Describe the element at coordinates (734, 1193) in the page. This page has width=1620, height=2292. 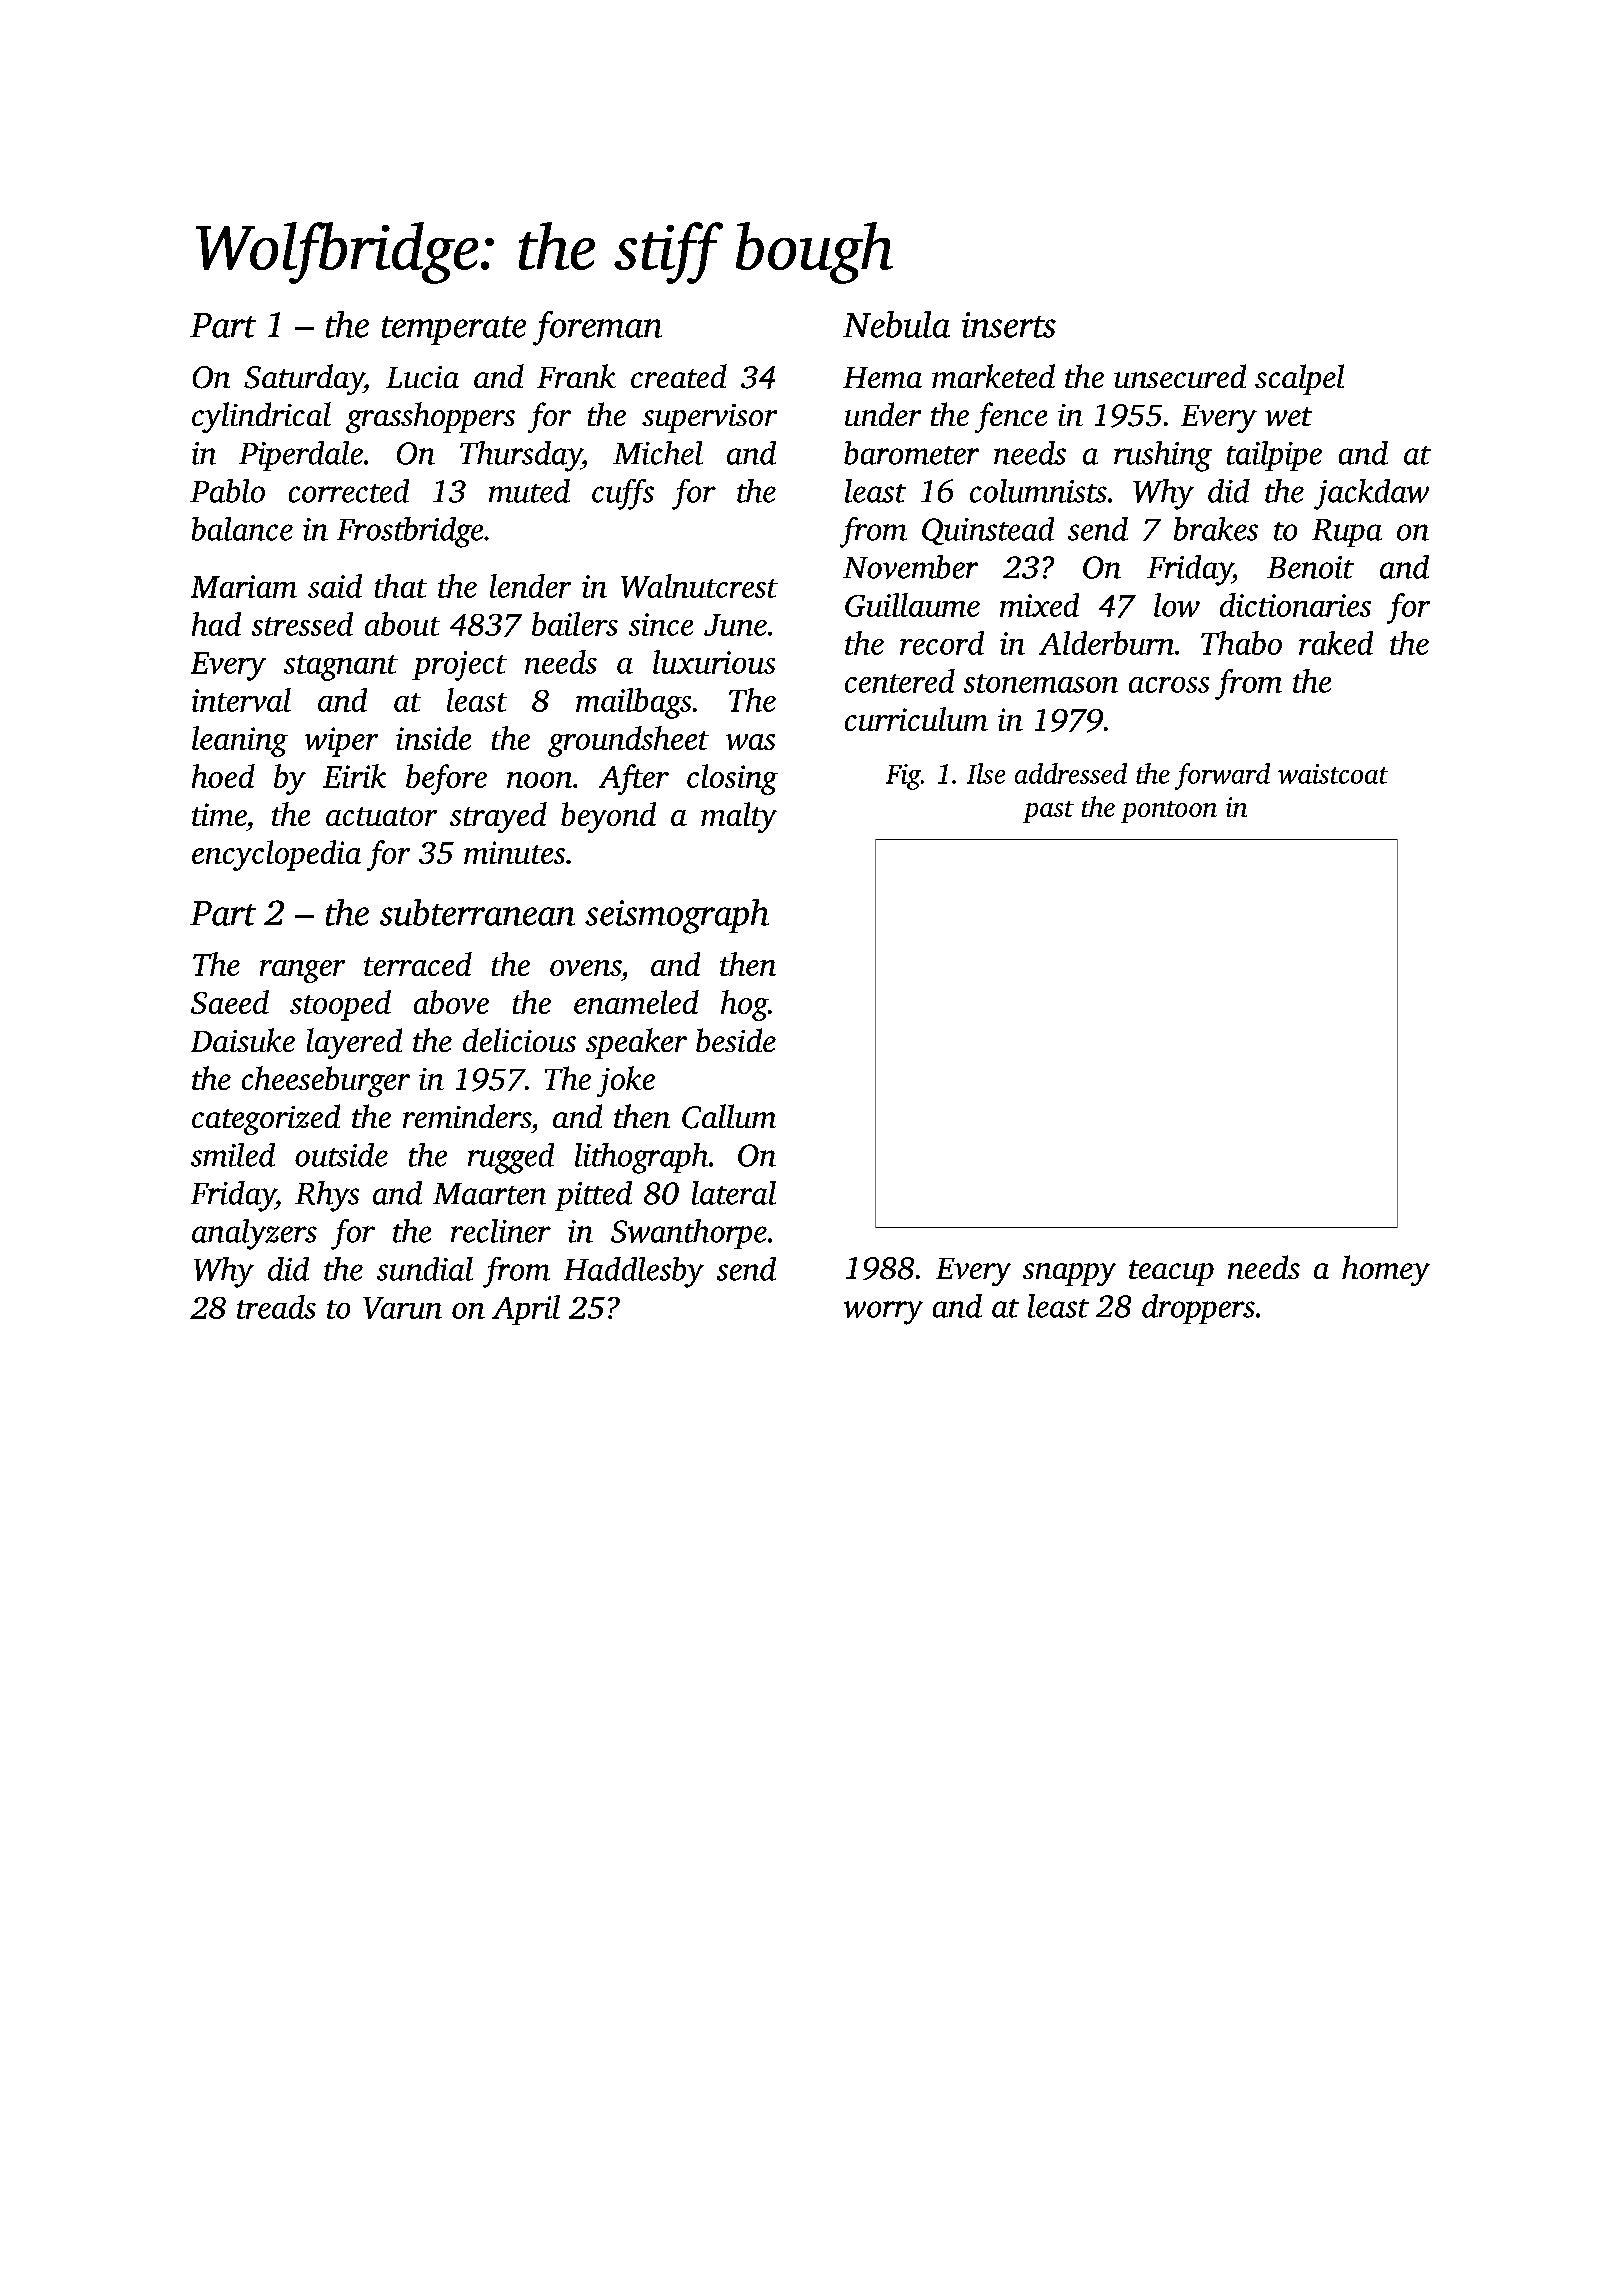
I see `lateral` at that location.
